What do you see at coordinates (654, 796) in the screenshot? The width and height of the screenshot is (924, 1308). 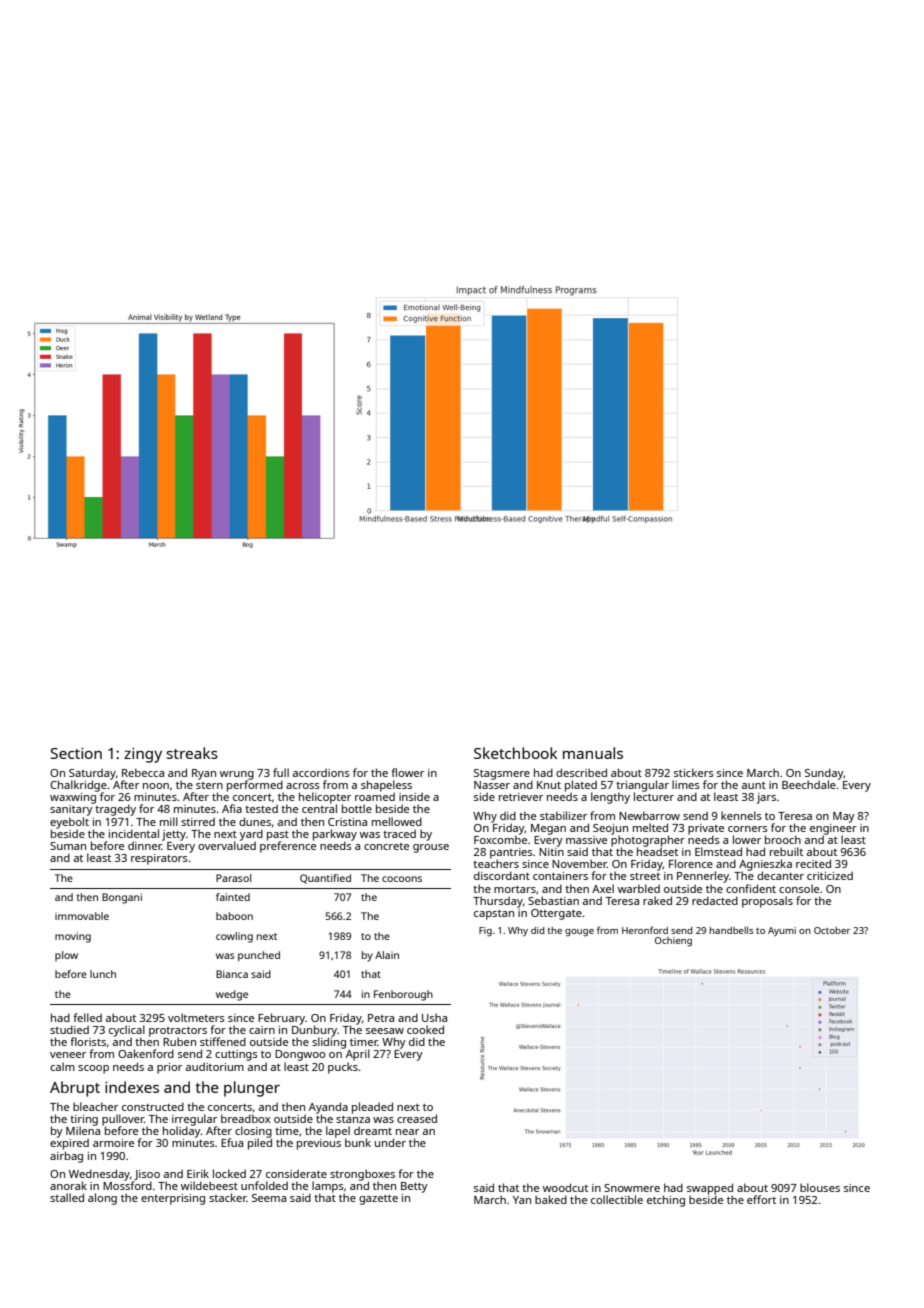 I see `lecturer` at bounding box center [654, 796].
